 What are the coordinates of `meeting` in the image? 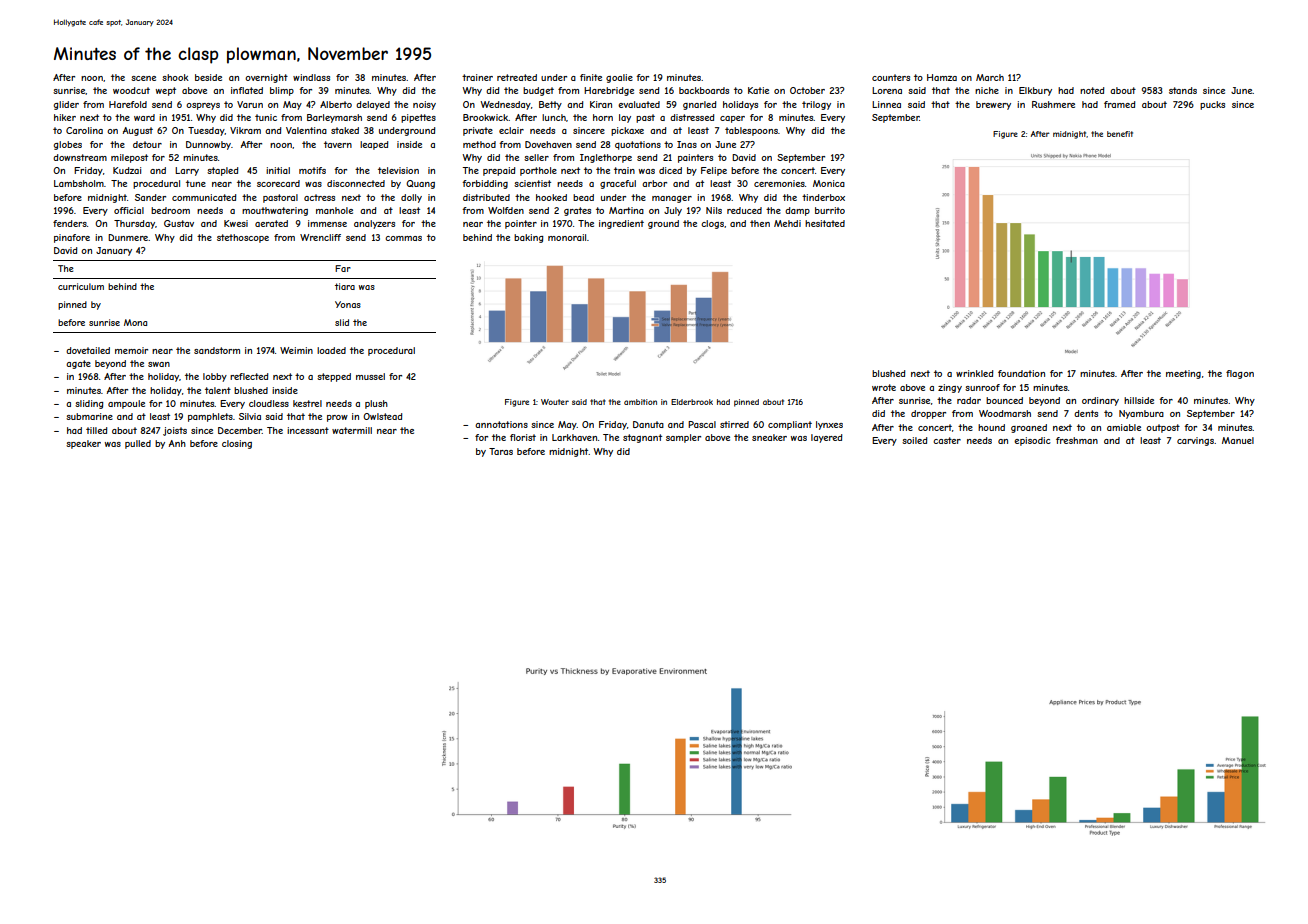 It's located at (1183, 374).
